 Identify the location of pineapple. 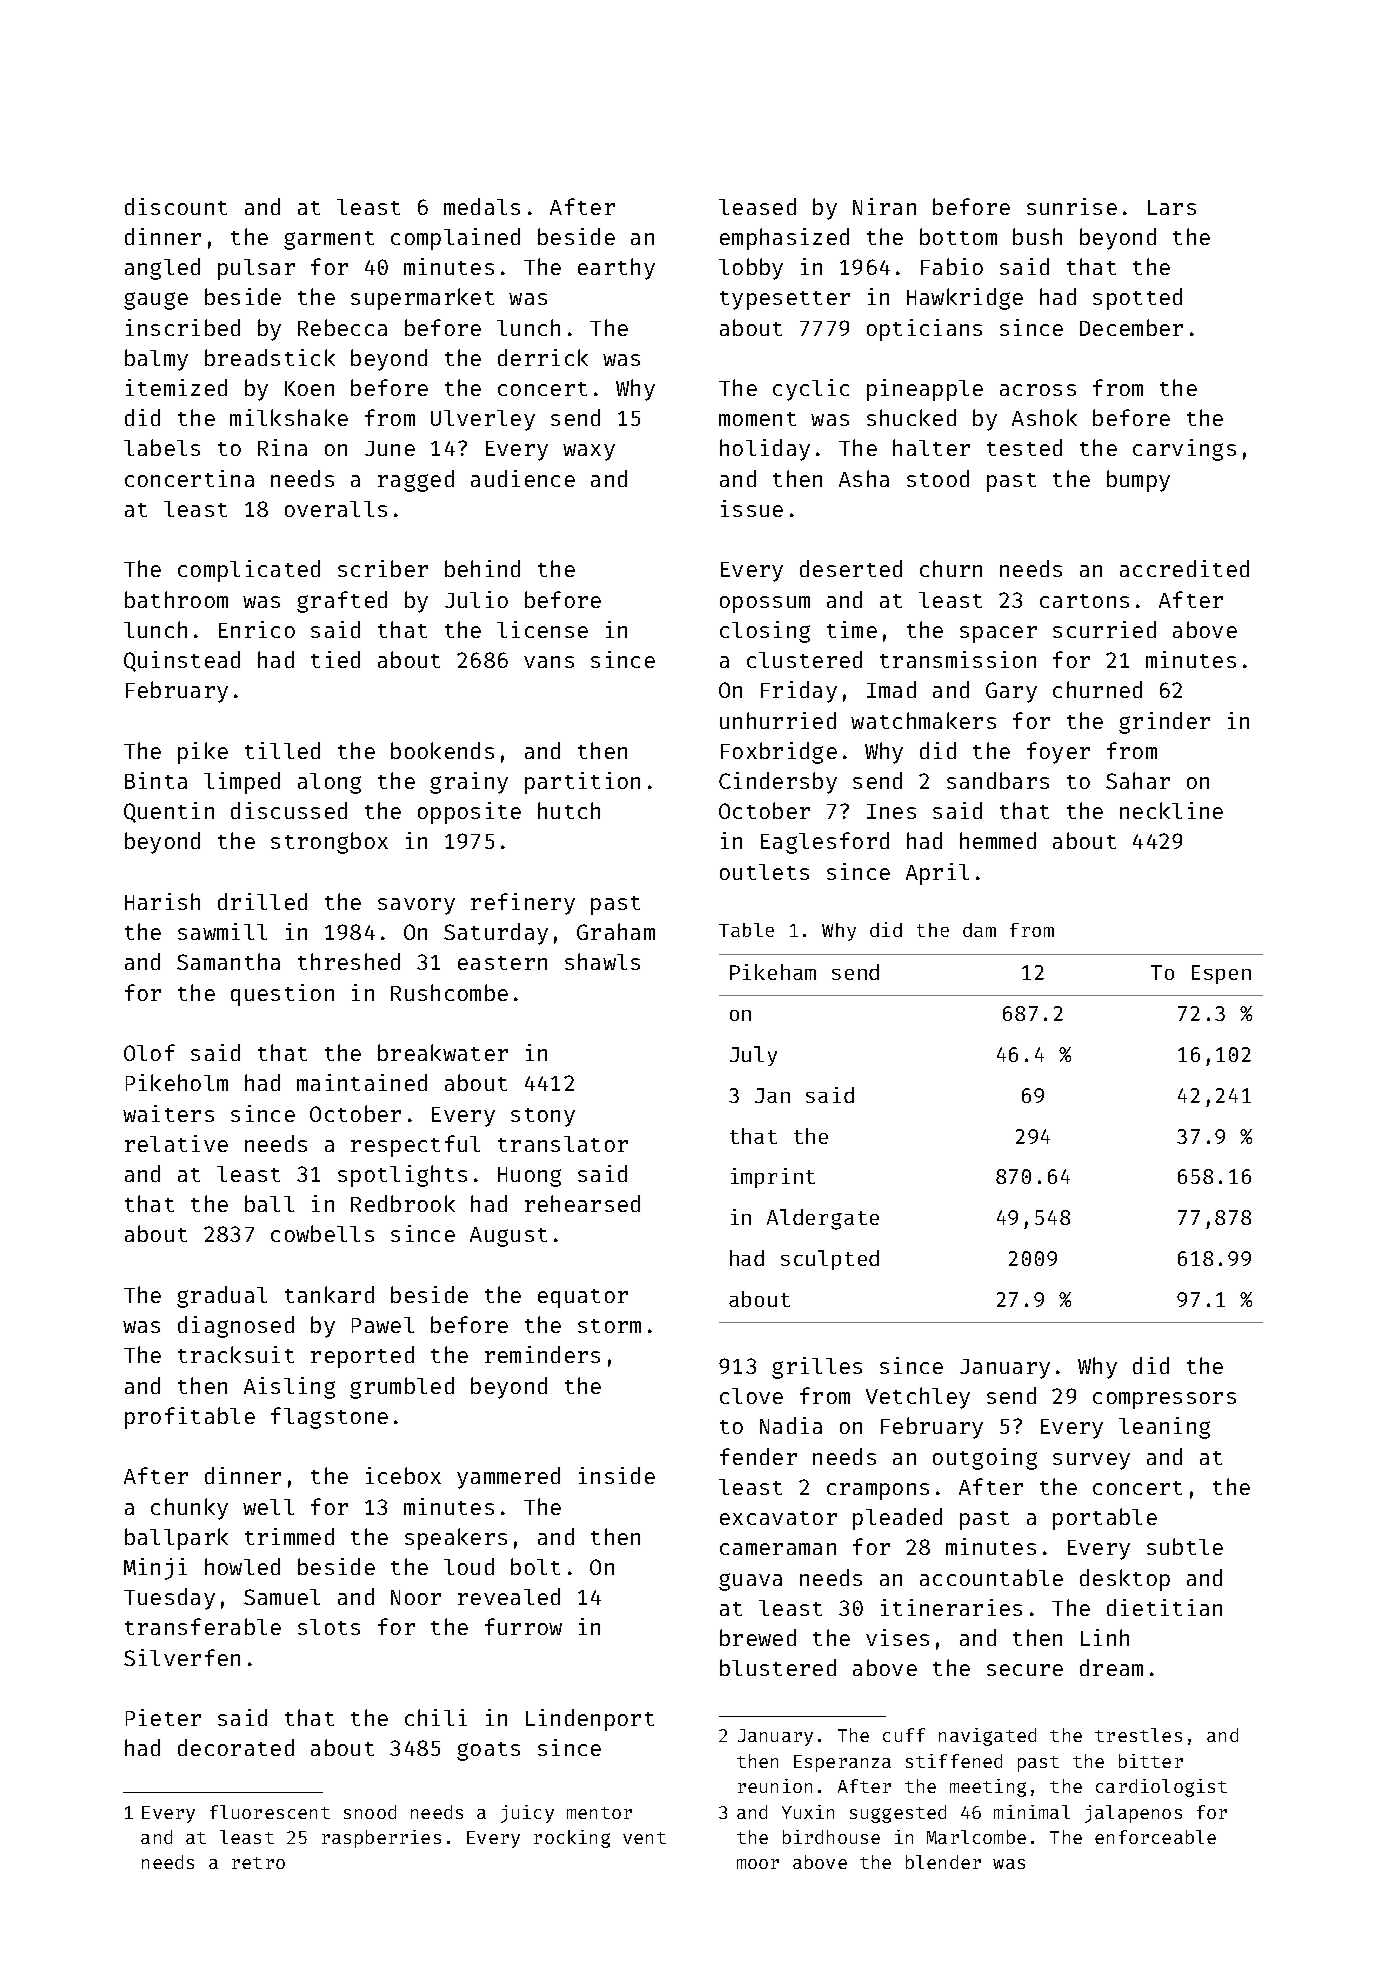
(925, 390).
